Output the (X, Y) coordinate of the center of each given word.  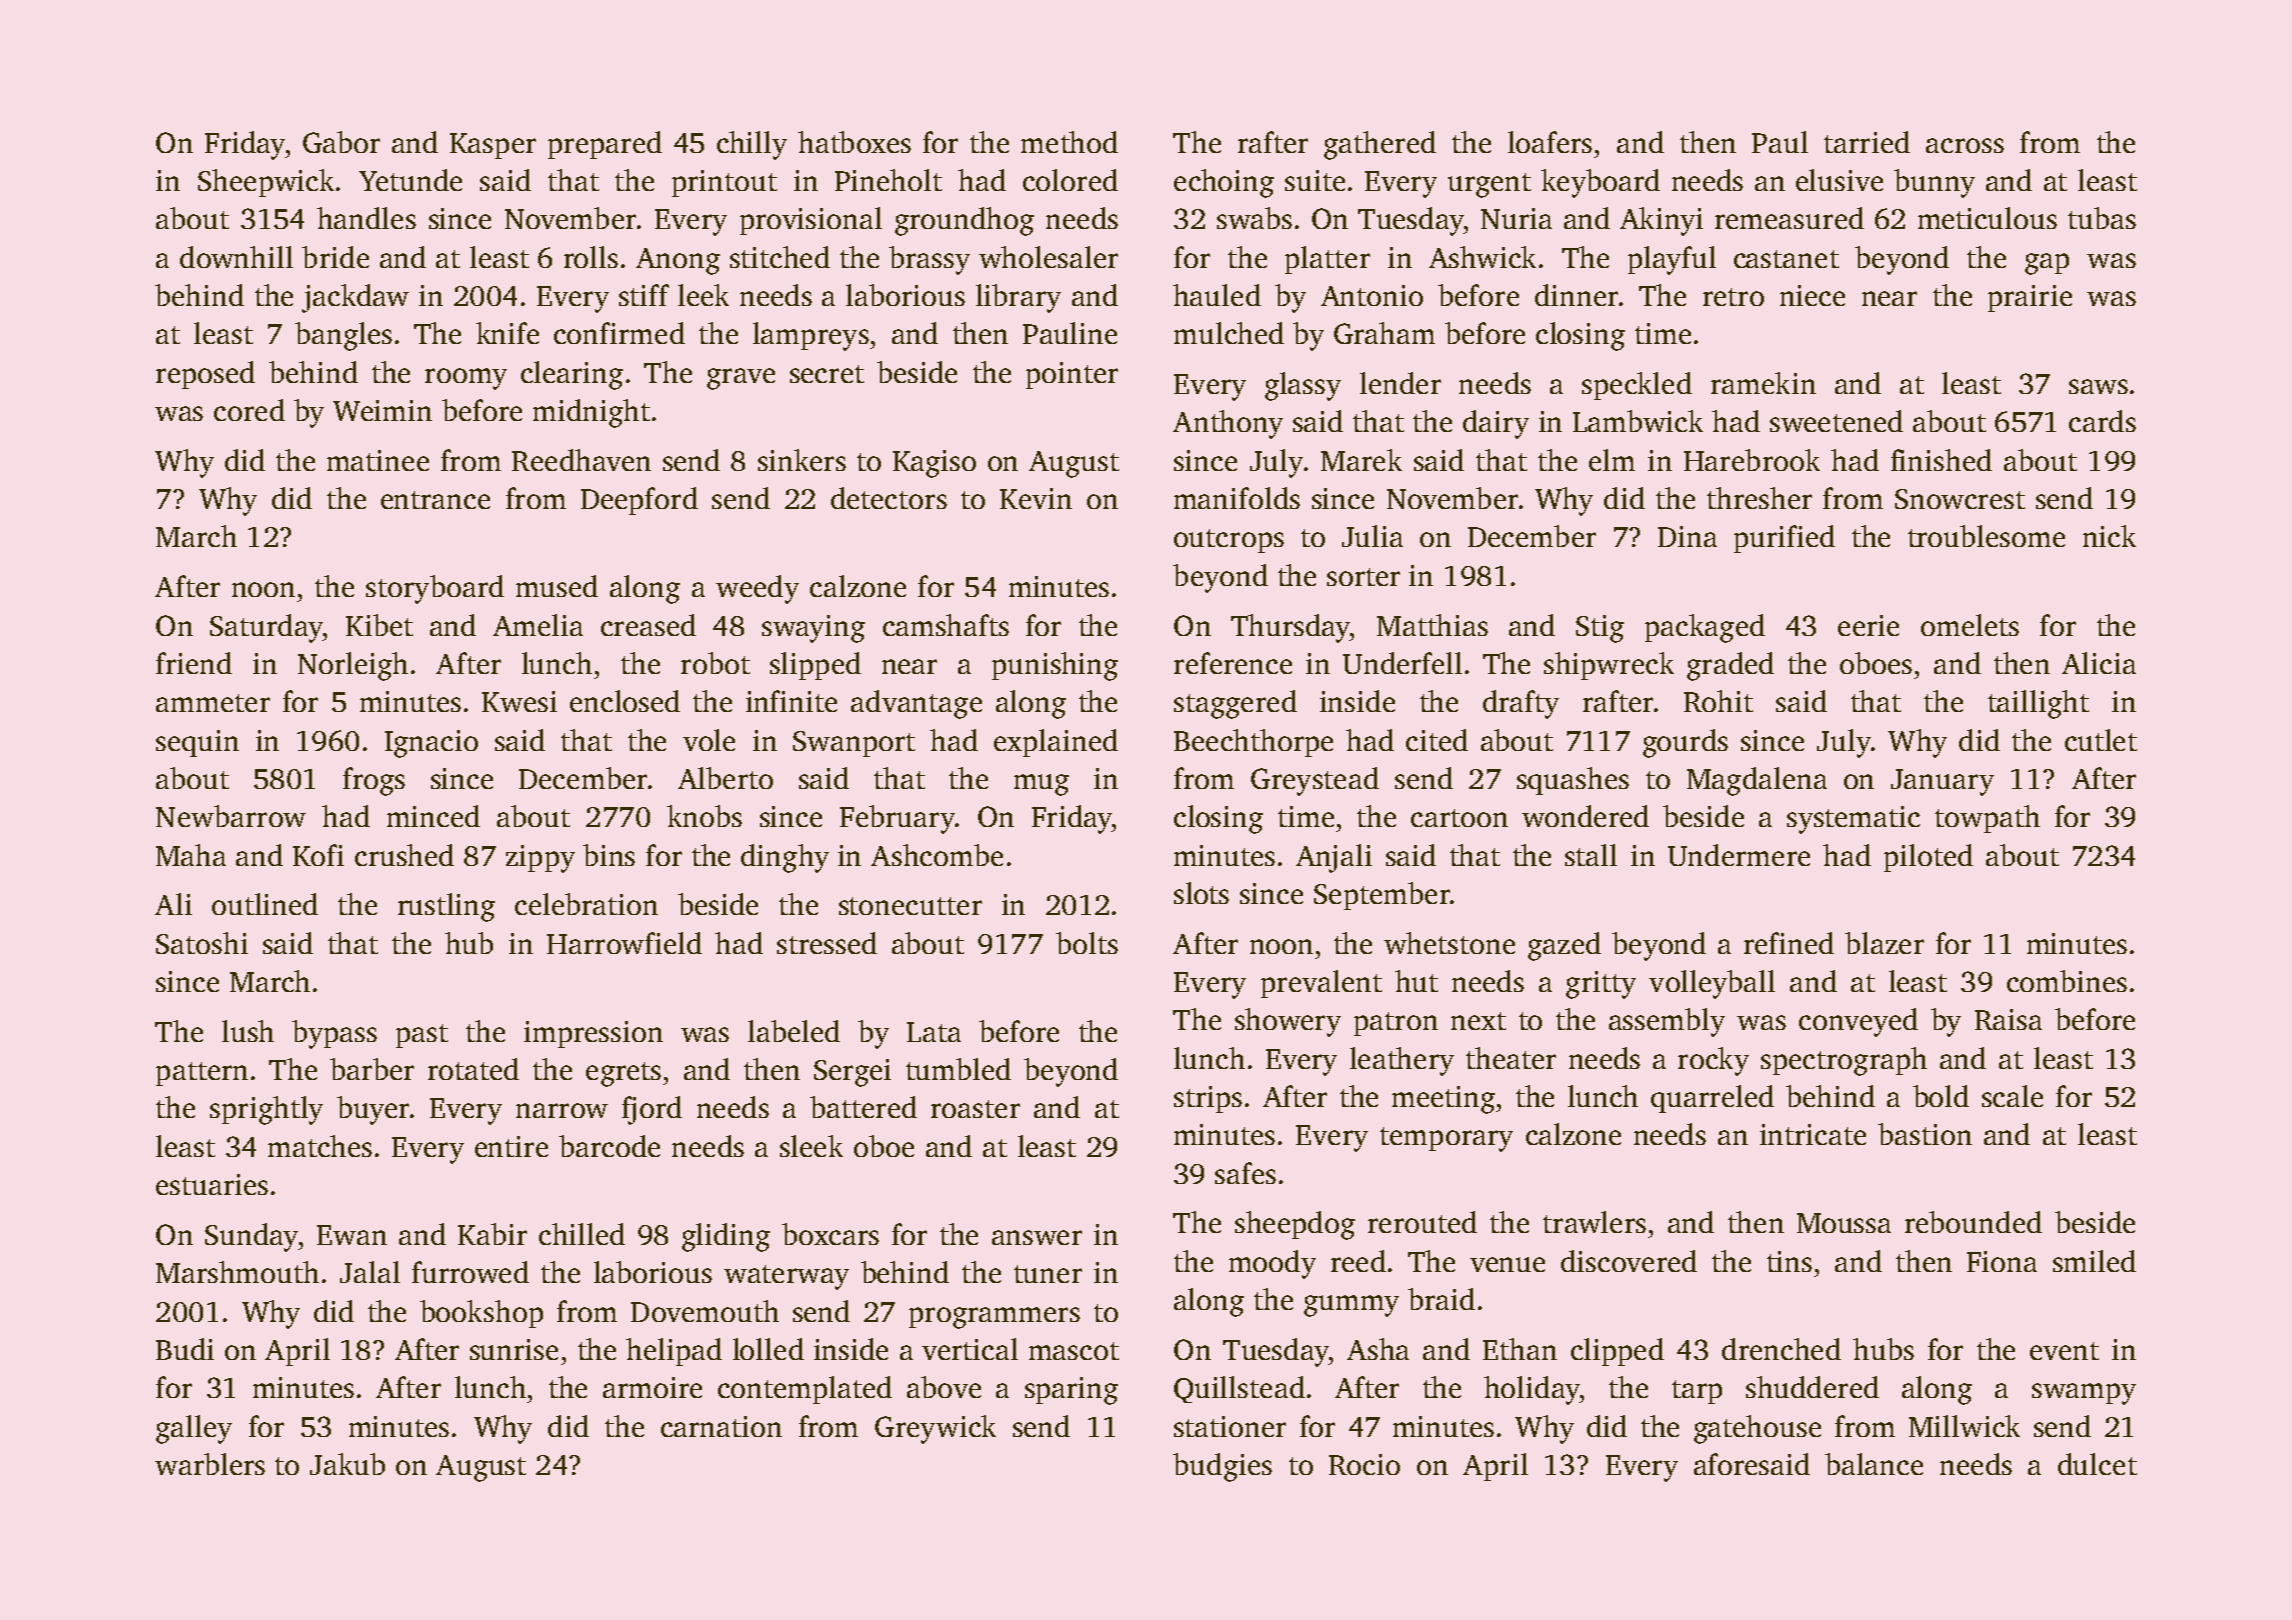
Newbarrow (231, 816)
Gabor (341, 142)
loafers (1550, 142)
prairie (2030, 298)
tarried (1867, 142)
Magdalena (1757, 781)
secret (827, 374)
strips (1208, 1099)
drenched (1781, 1349)
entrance (435, 500)
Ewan (352, 1235)
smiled (2094, 1261)
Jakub (347, 1464)
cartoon (1459, 818)
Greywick (935, 1429)
